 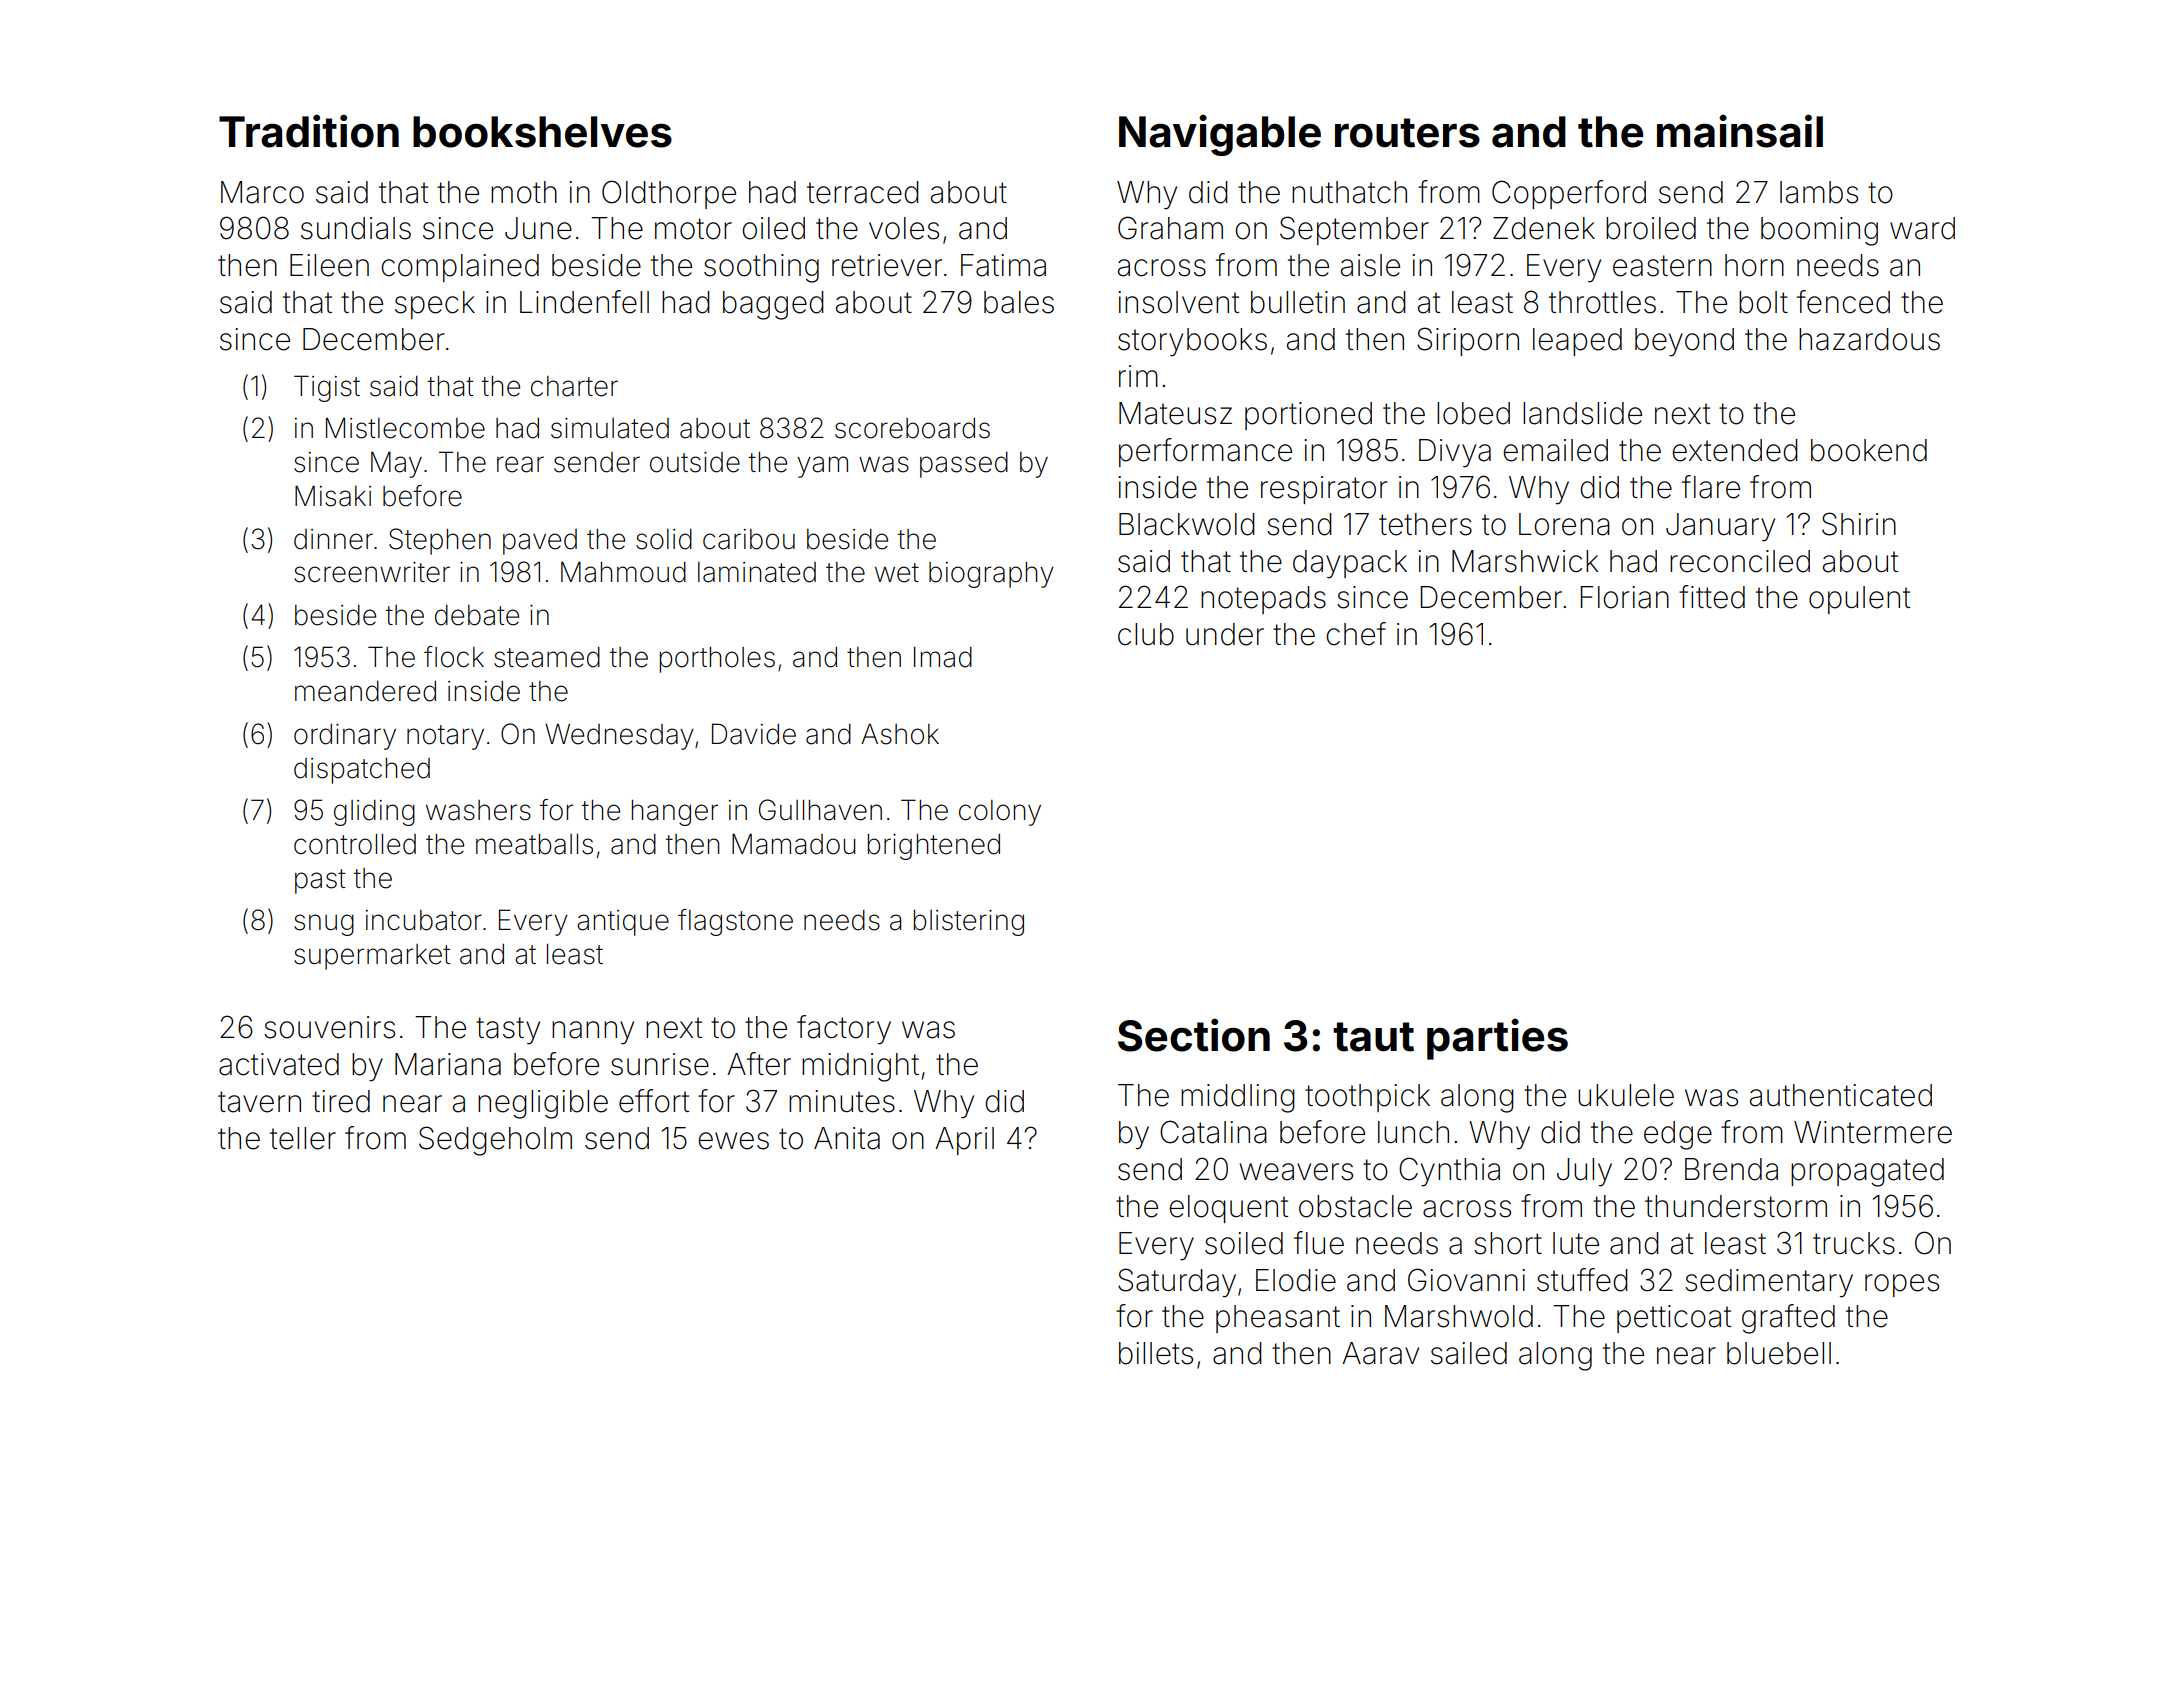 What do you see at coordinates (303, 1138) in the screenshot?
I see `teller` at bounding box center [303, 1138].
